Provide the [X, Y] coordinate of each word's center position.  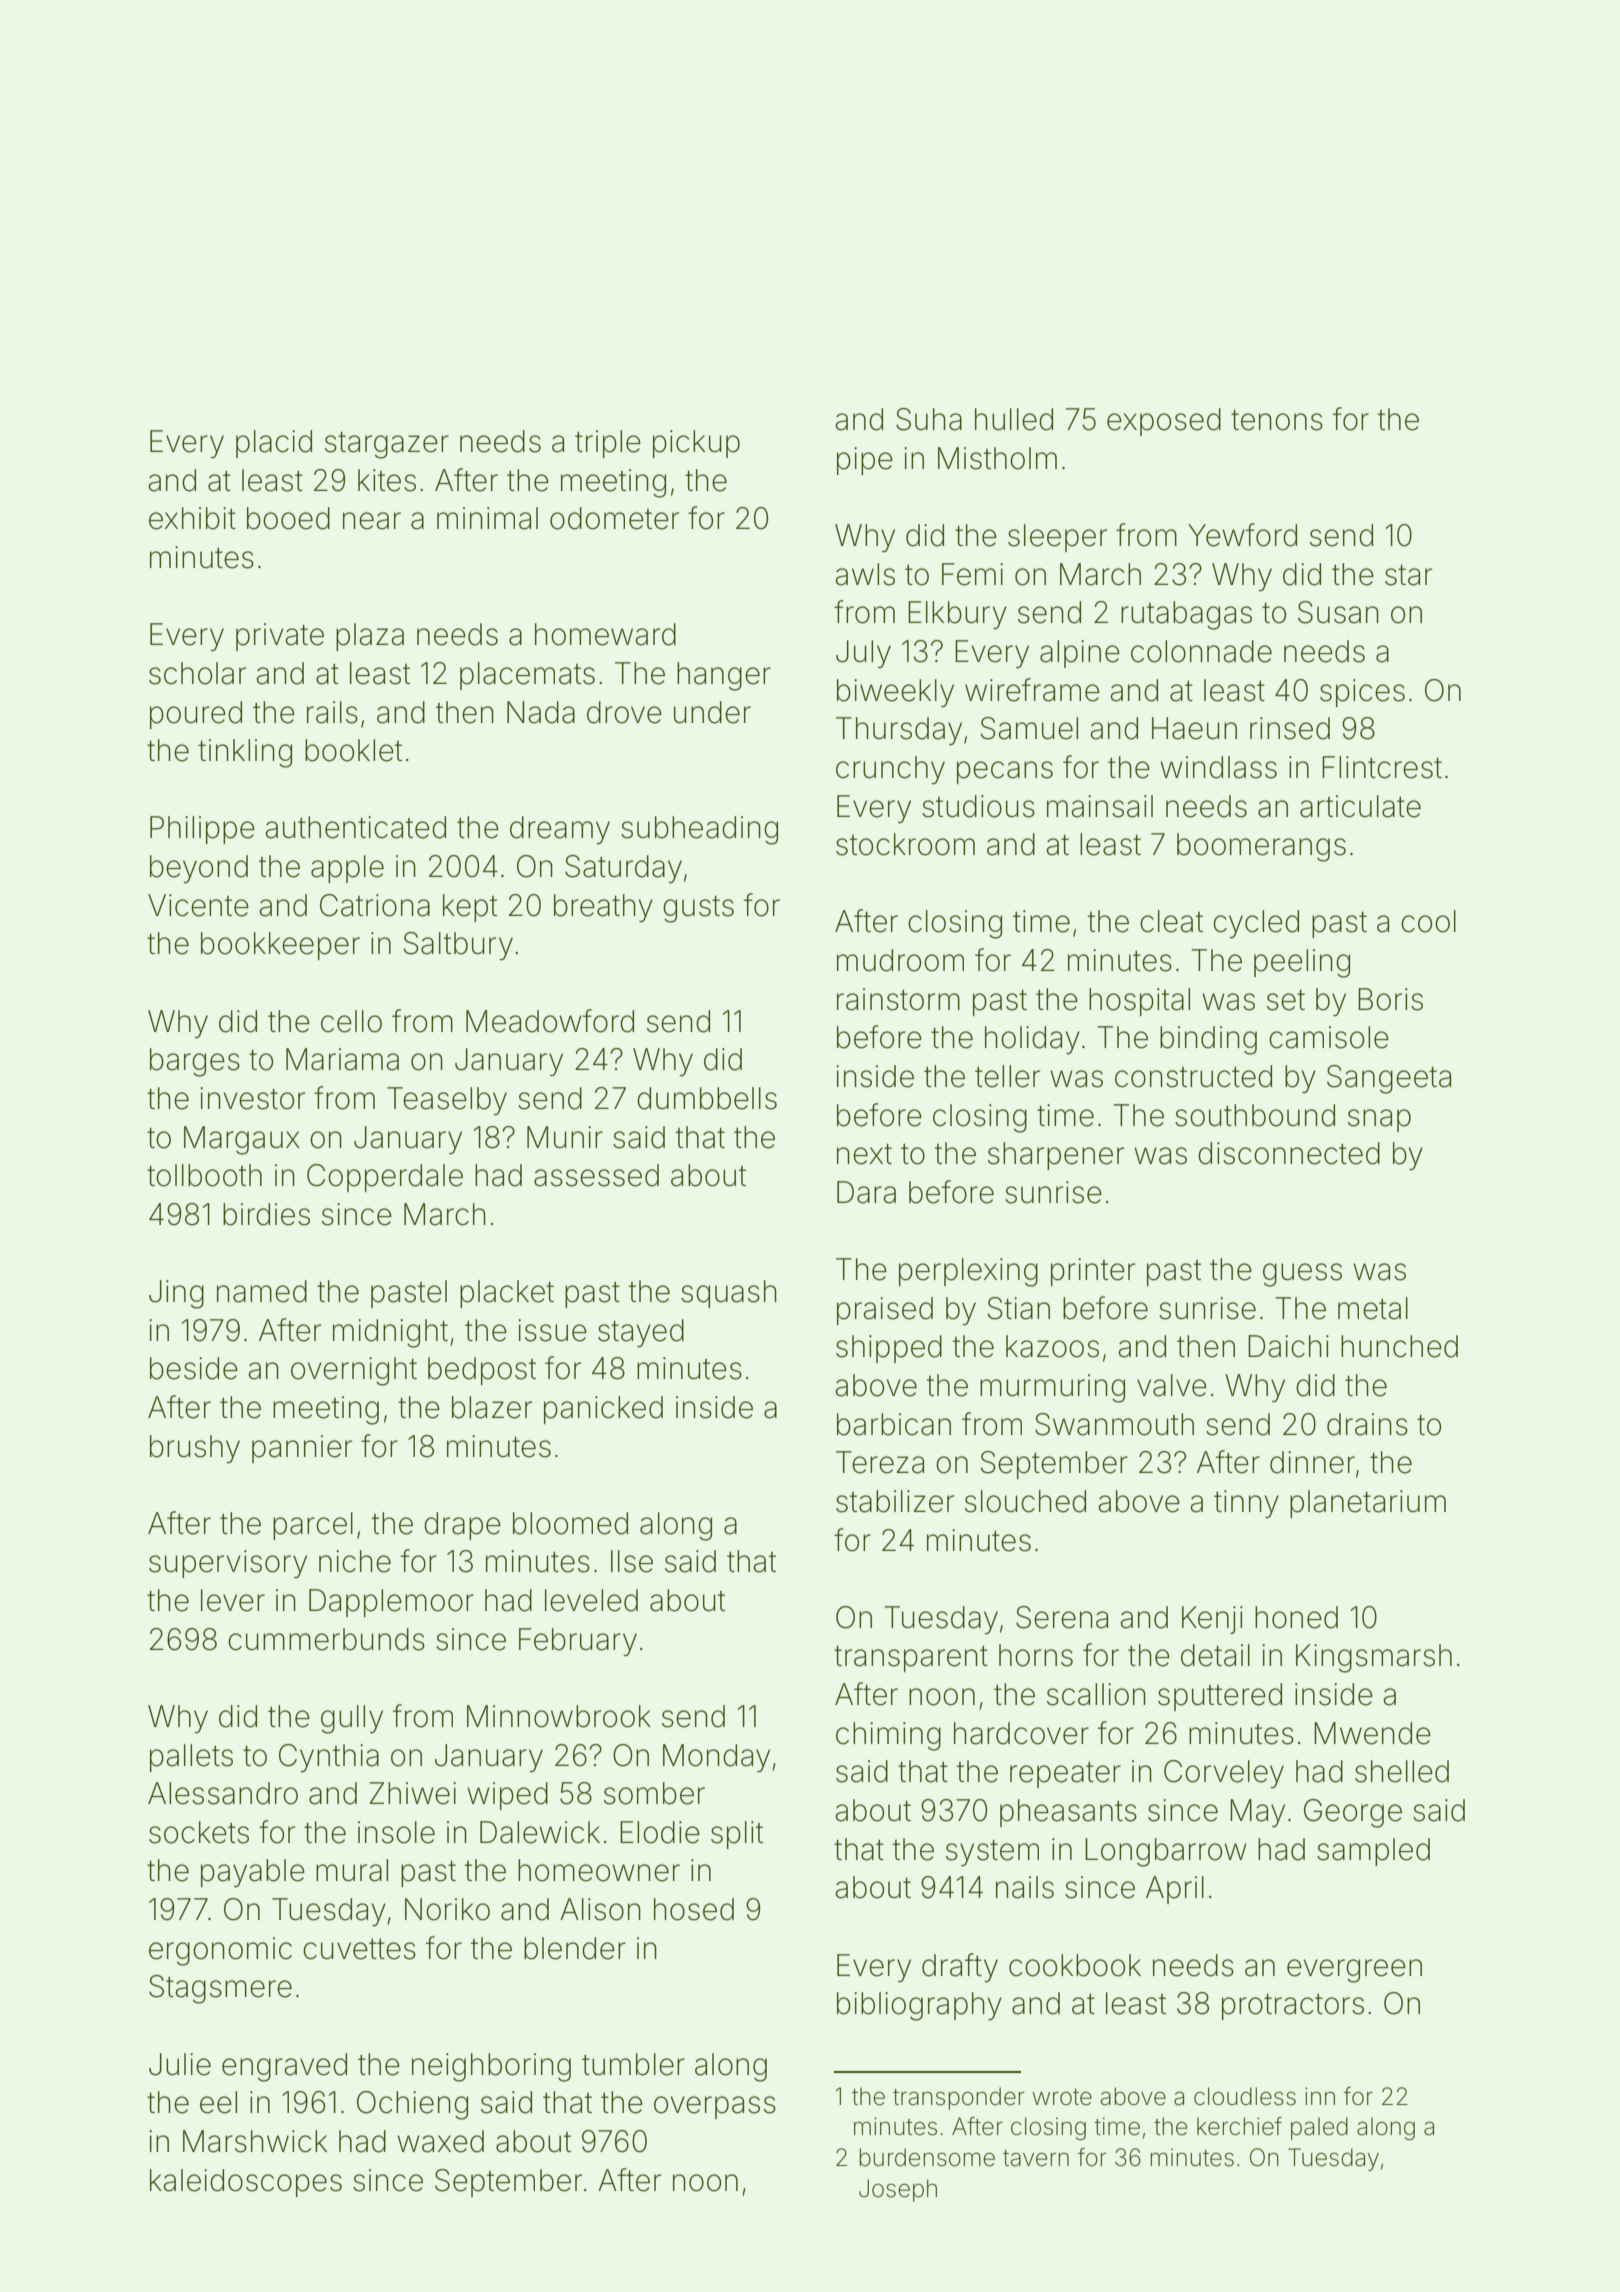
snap [1379, 1120]
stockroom [905, 844]
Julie [180, 2064]
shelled [1402, 1771]
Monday [716, 1758]
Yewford [1242, 535]
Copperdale [385, 1178]
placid [274, 444]
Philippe [202, 830]
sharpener [1056, 1156]
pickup [696, 444]
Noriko [447, 1909]
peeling [1302, 963]
